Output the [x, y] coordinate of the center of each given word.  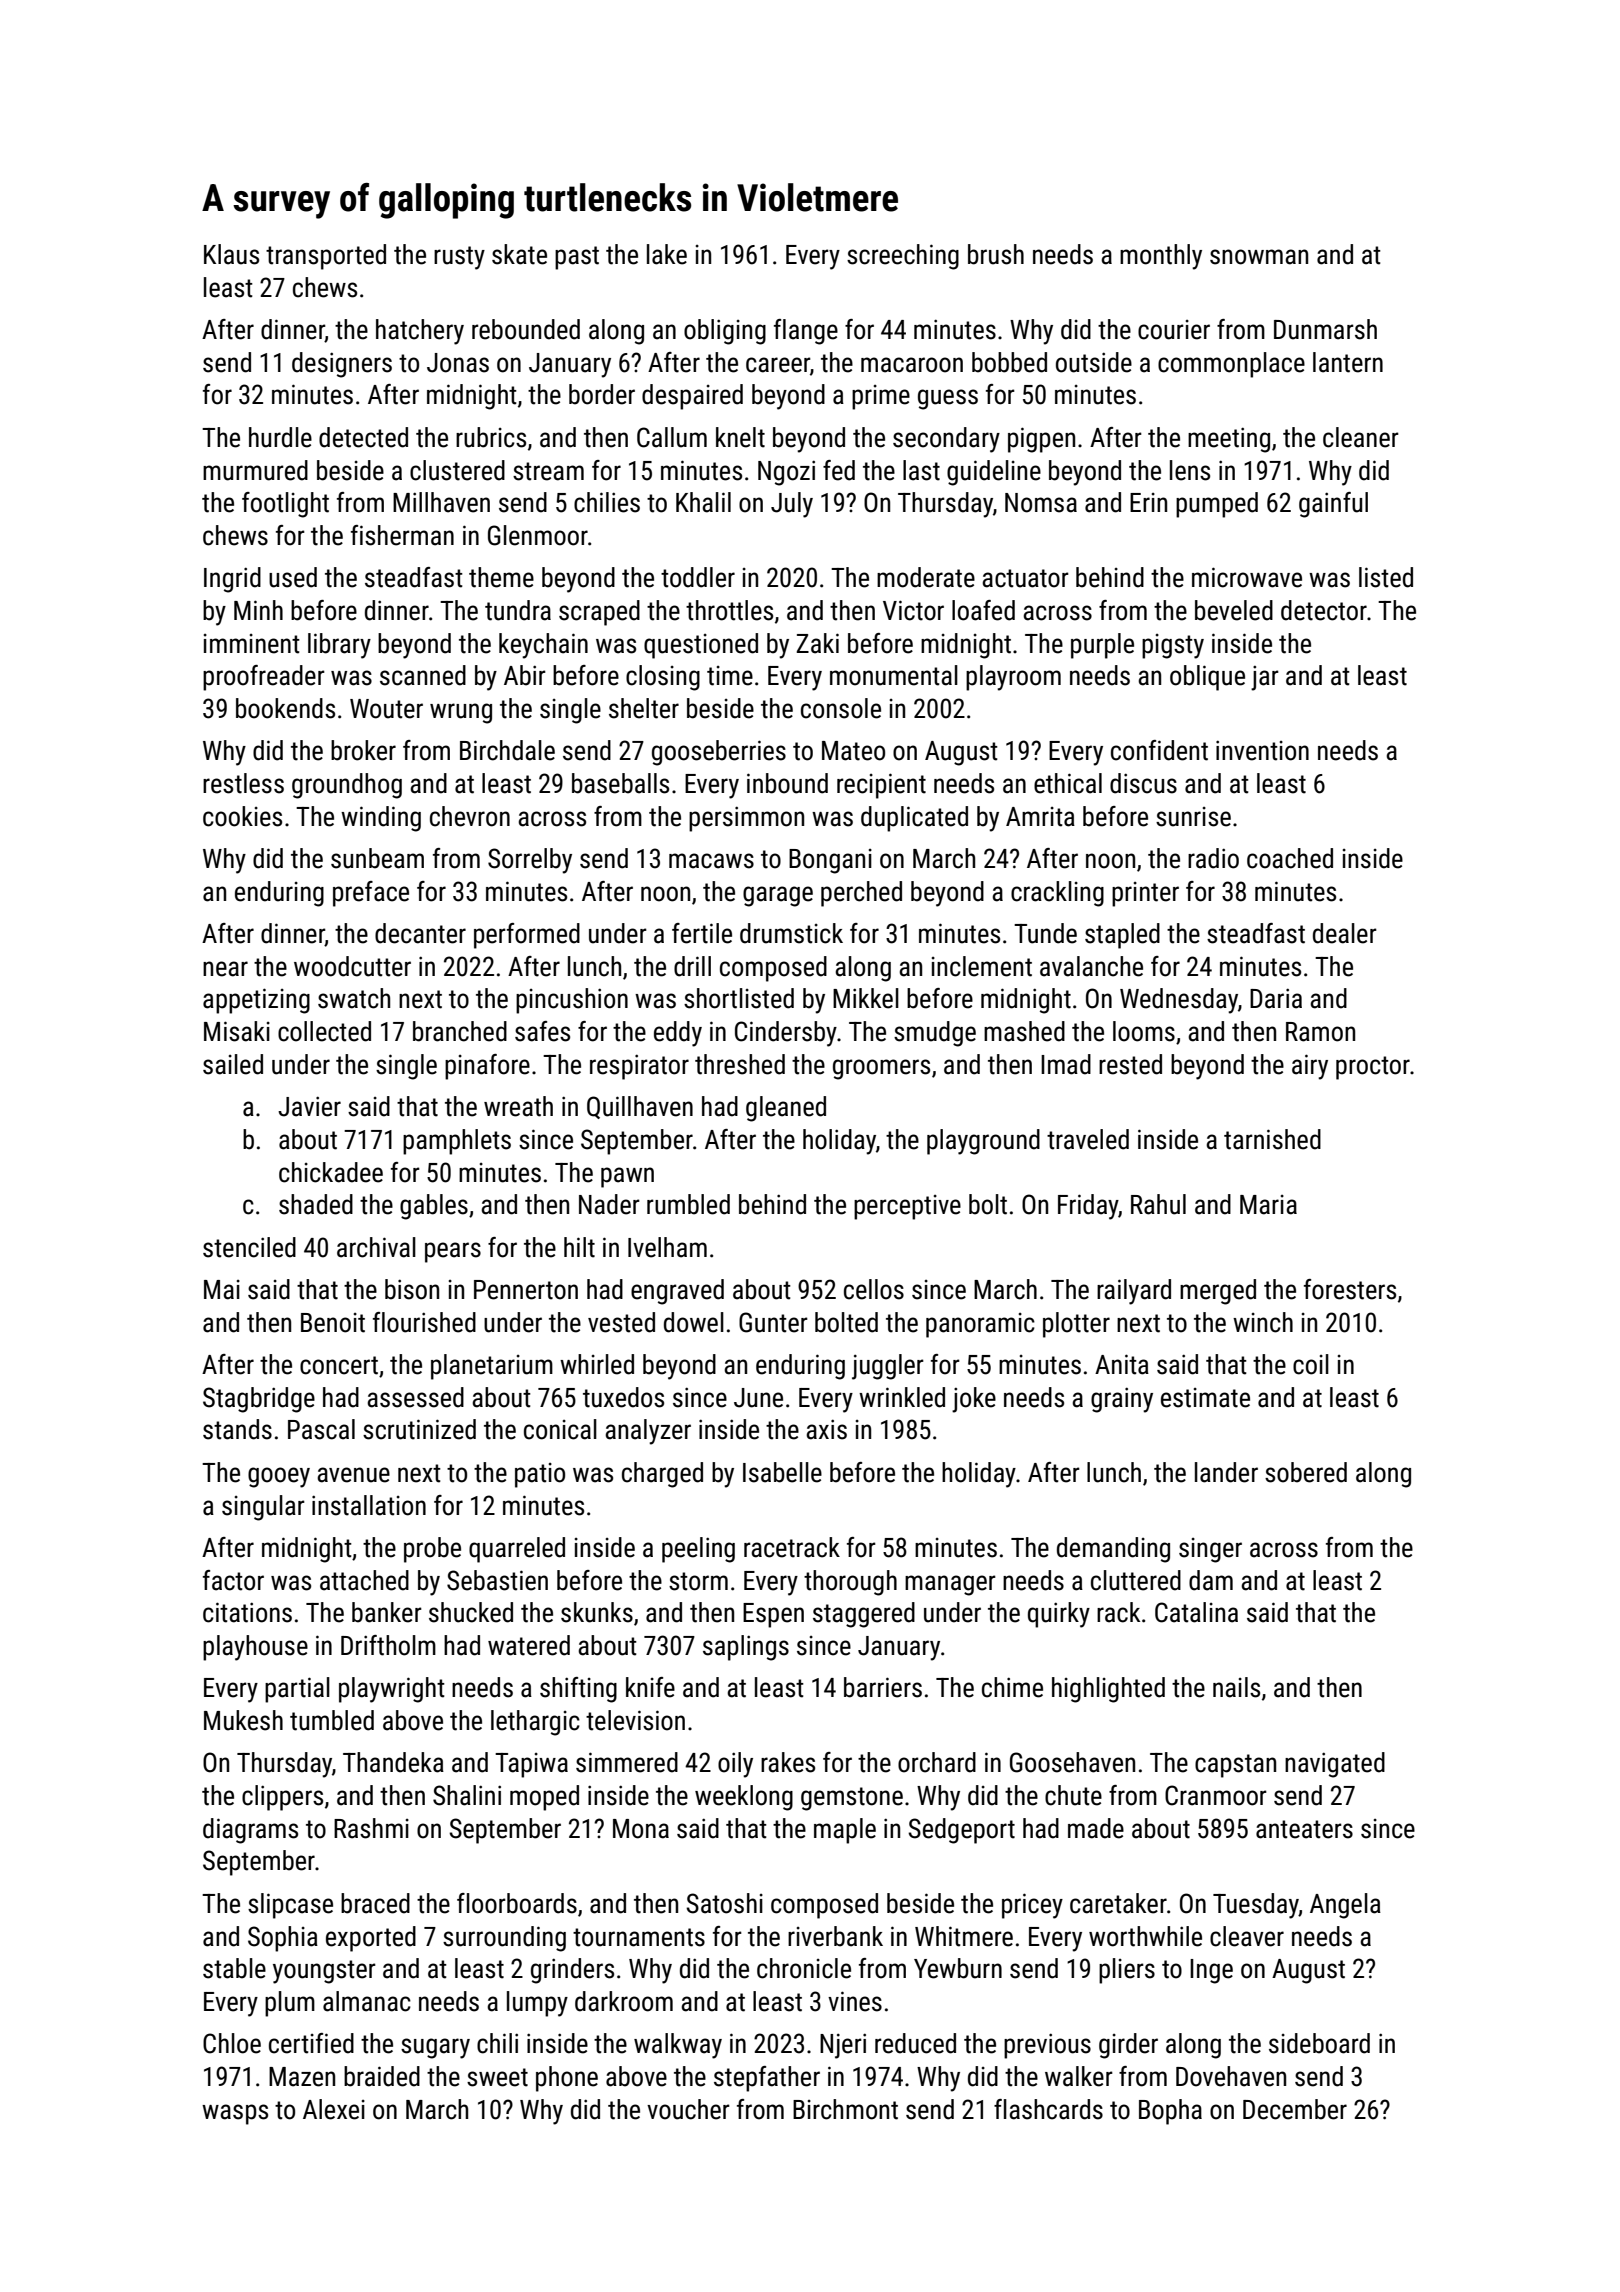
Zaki [818, 643]
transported [326, 257]
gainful [1333, 505]
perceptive [907, 1207]
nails [1236, 1687]
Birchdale [507, 750]
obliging [725, 332]
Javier [309, 1106]
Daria [1276, 998]
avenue [353, 1475]
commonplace [1231, 365]
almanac [367, 2001]
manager [950, 1585]
